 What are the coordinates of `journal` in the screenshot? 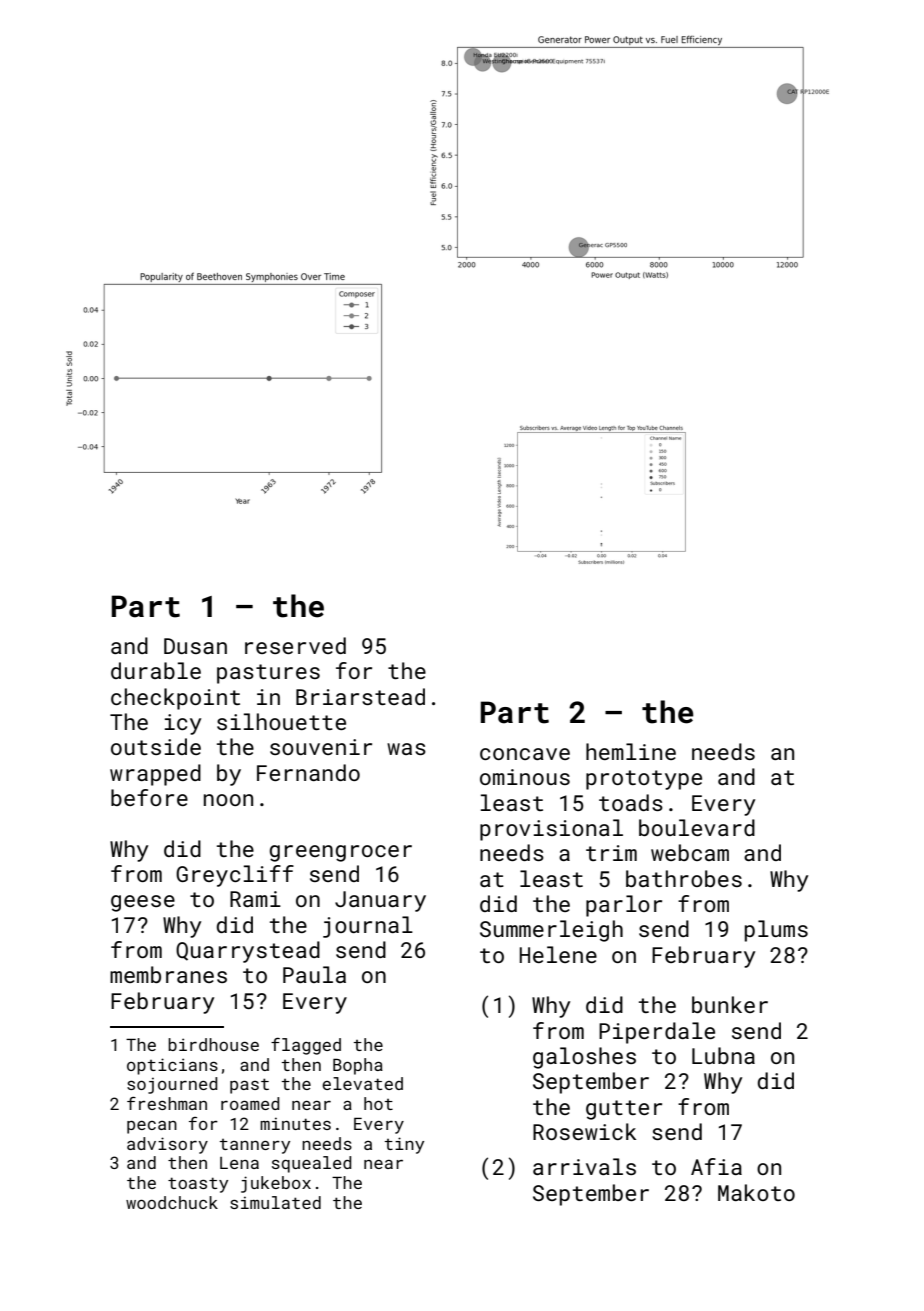 It's located at (368, 927).
